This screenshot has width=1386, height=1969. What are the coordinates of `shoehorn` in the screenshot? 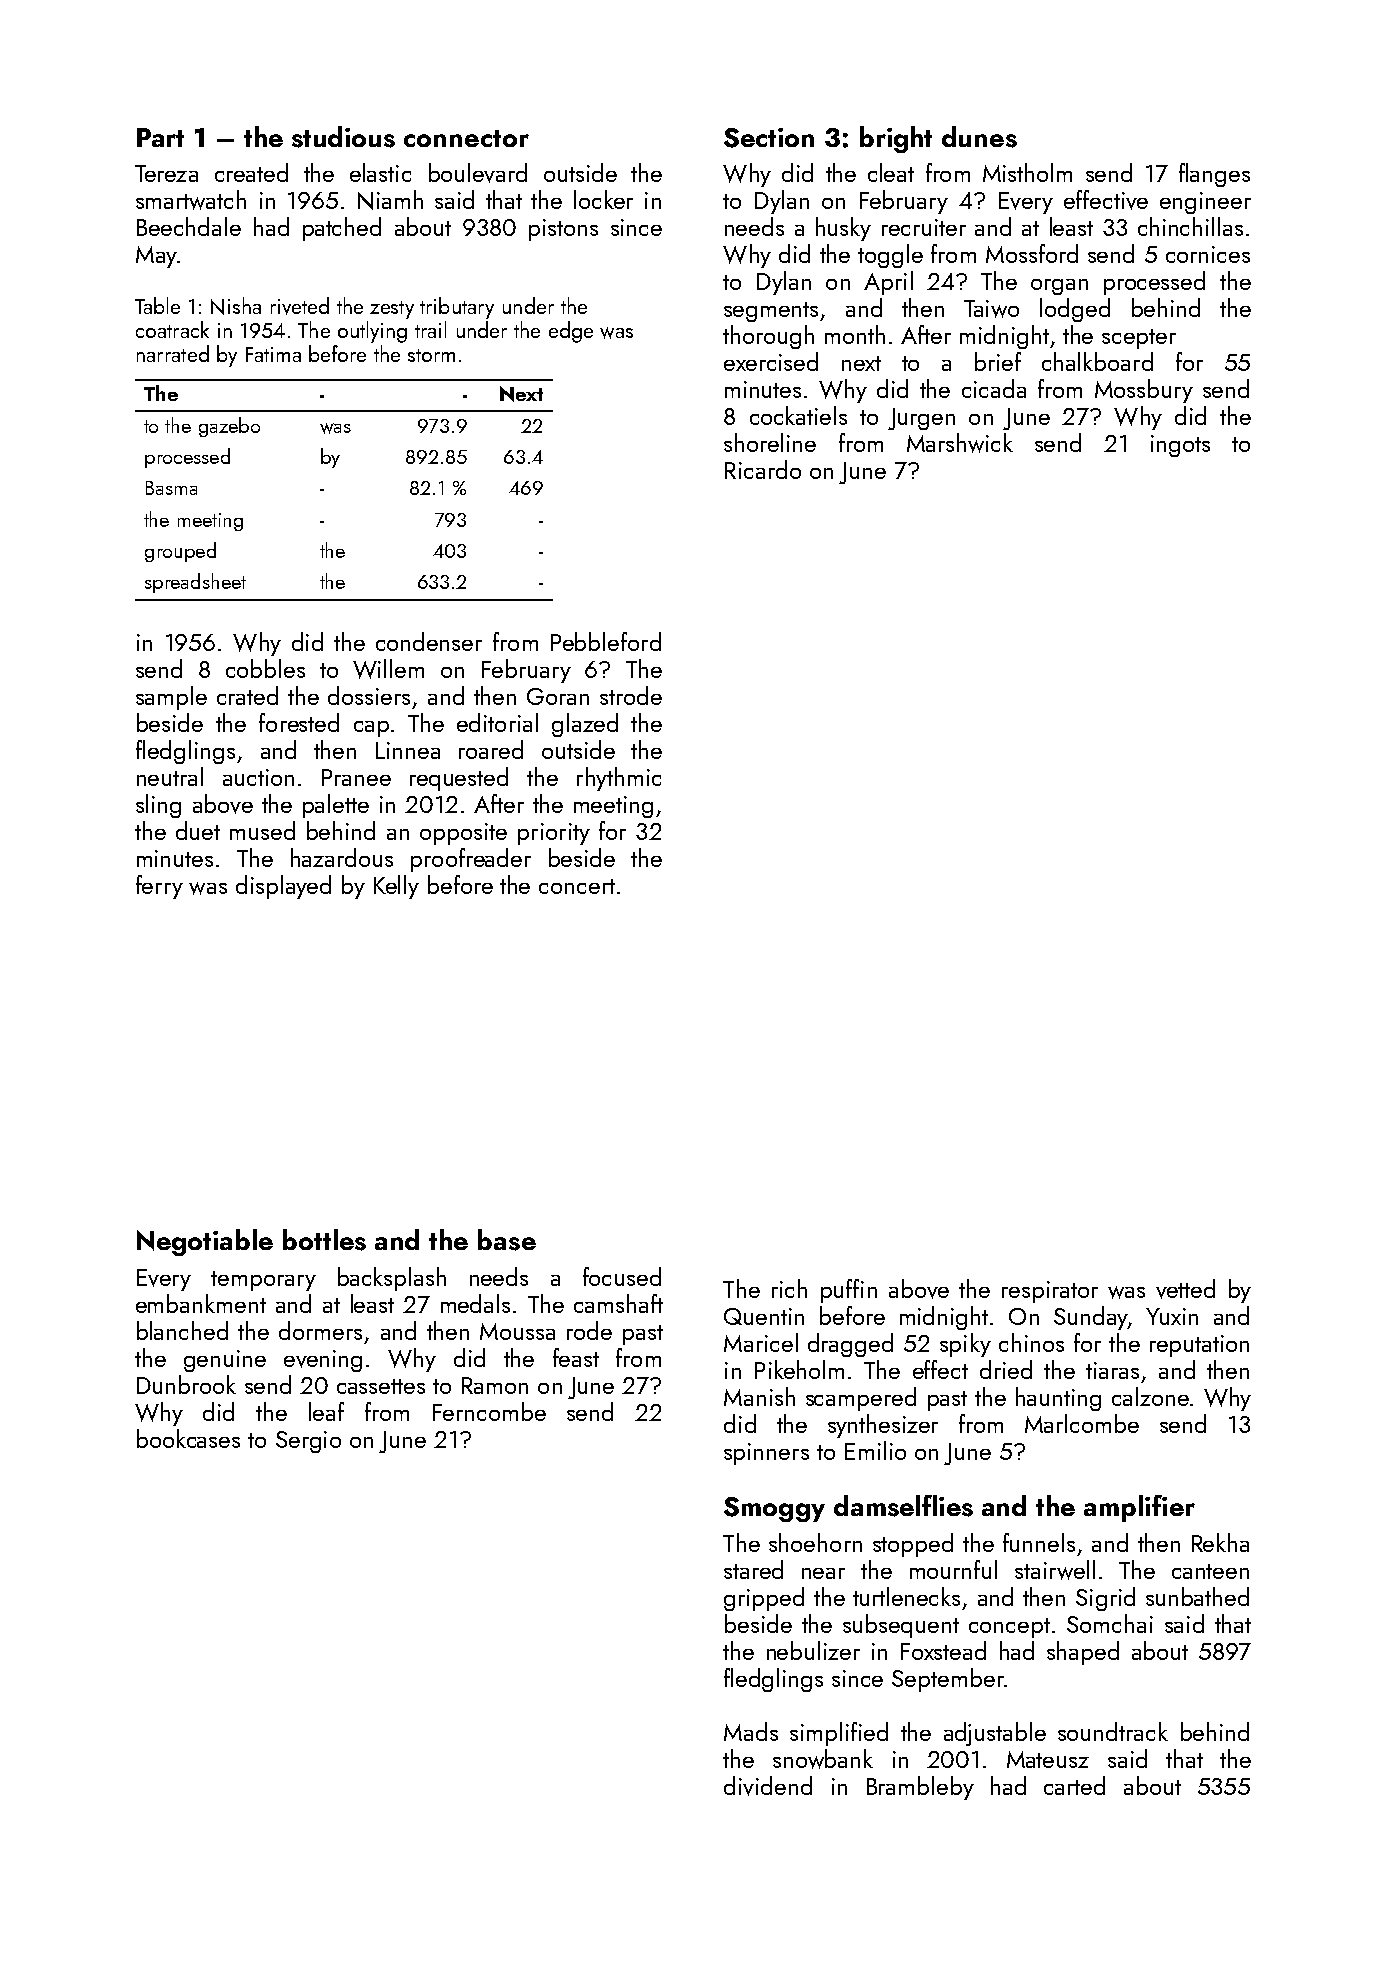 It's located at (815, 1542).
